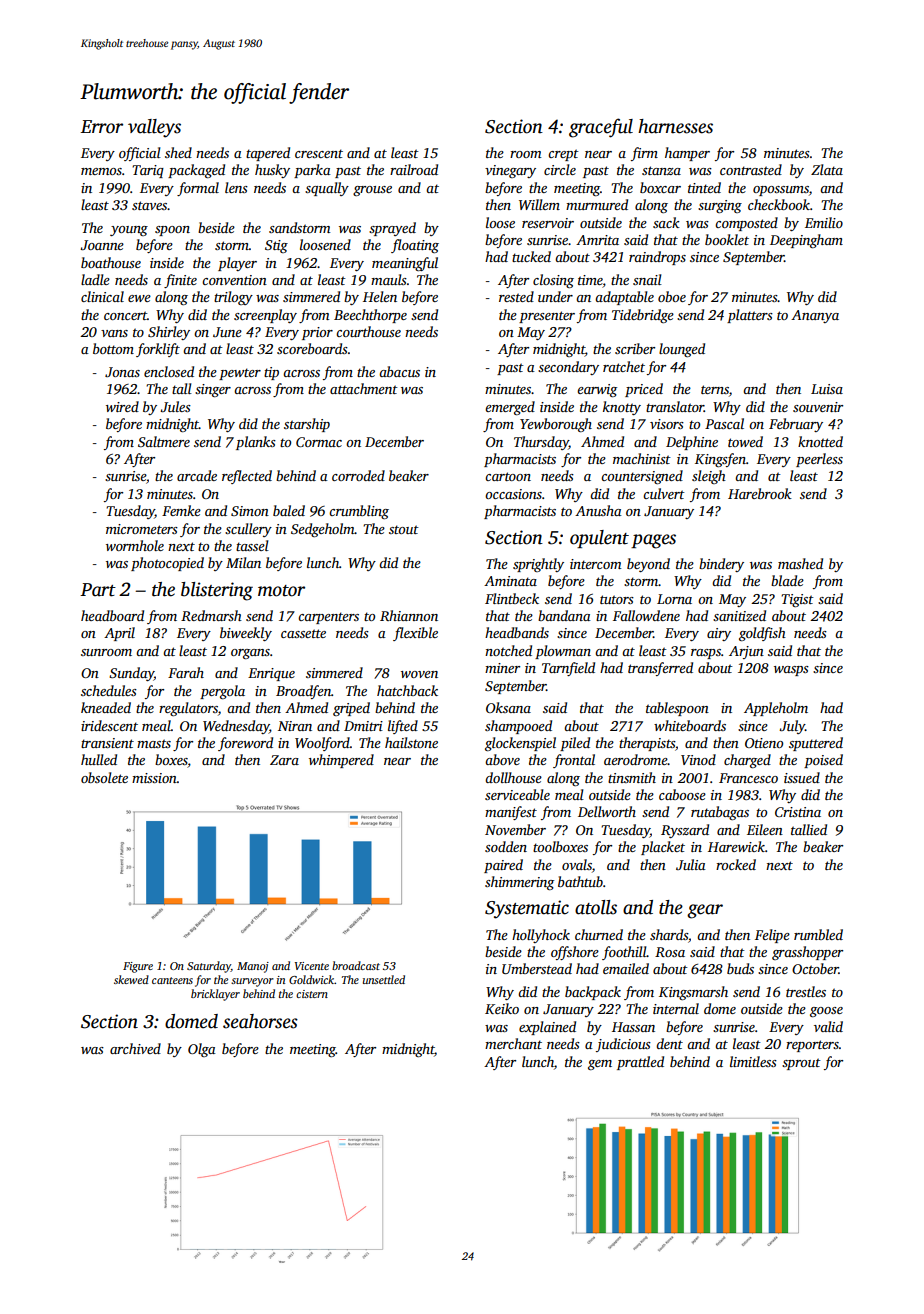 Image resolution: width=924 pixels, height=1314 pixels. I want to click on sprout, so click(801, 1064).
